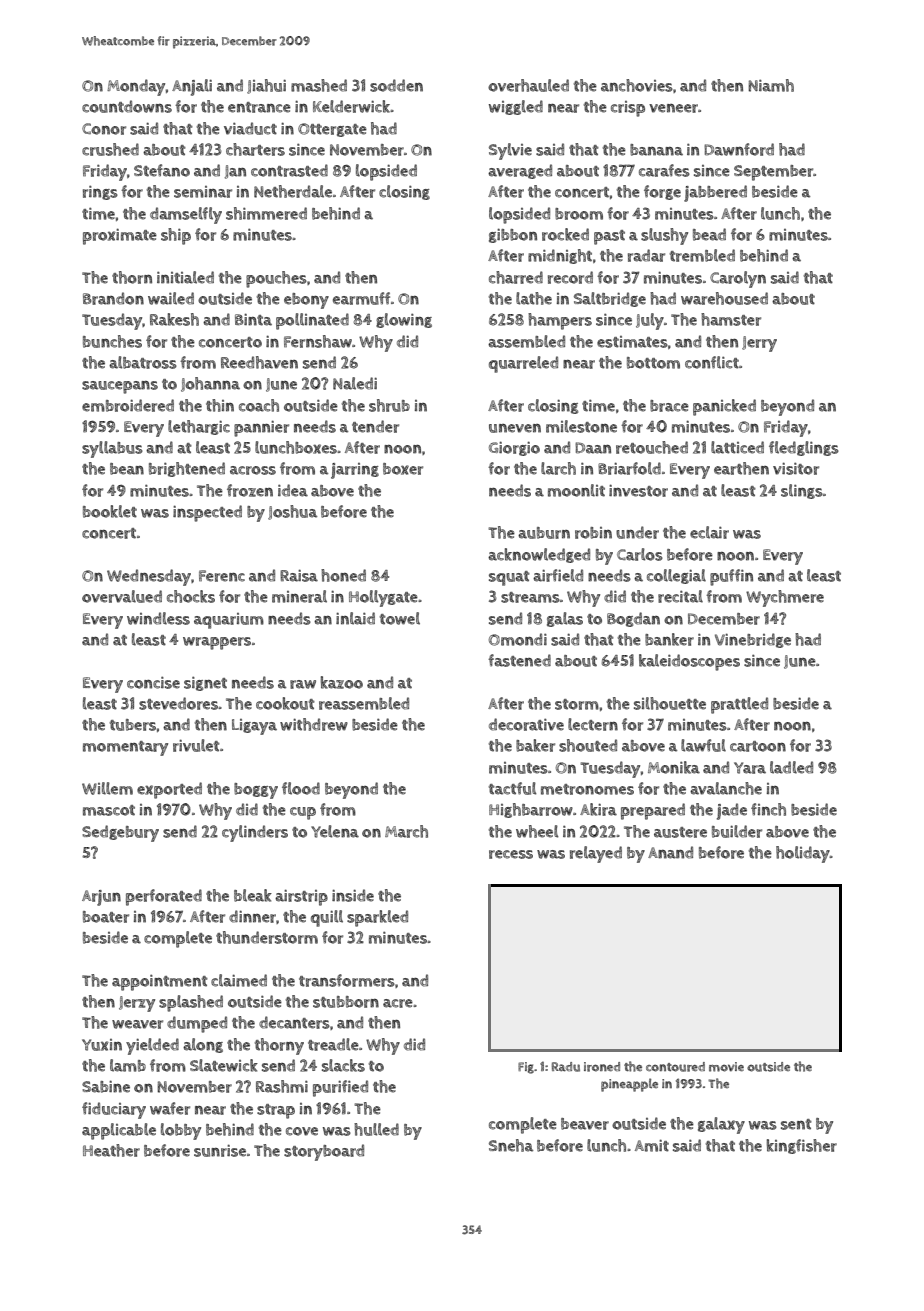 The width and height of the screenshot is (924, 1311). What do you see at coordinates (207, 513) in the screenshot?
I see `inspected` at bounding box center [207, 513].
